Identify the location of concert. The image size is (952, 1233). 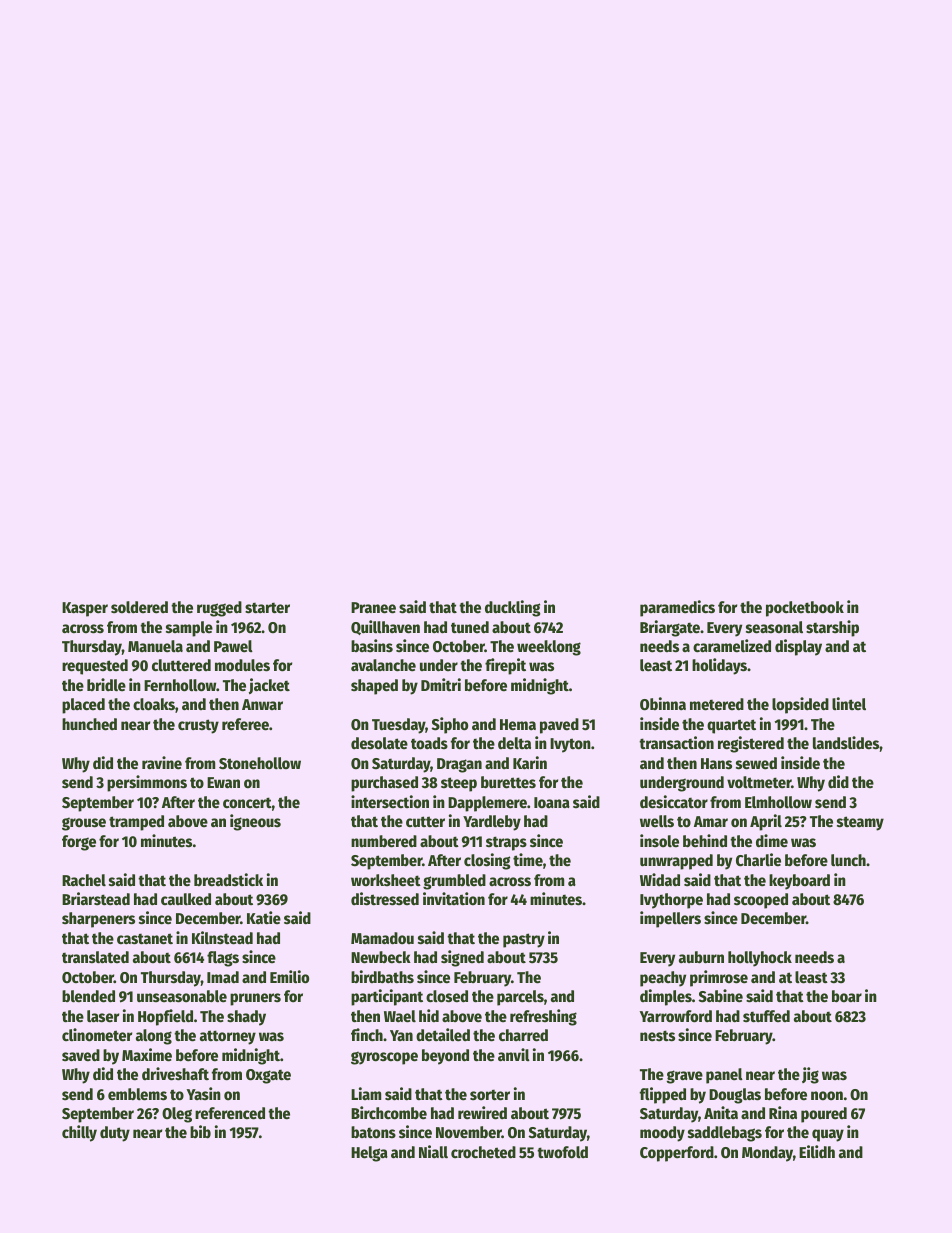
(247, 803).
